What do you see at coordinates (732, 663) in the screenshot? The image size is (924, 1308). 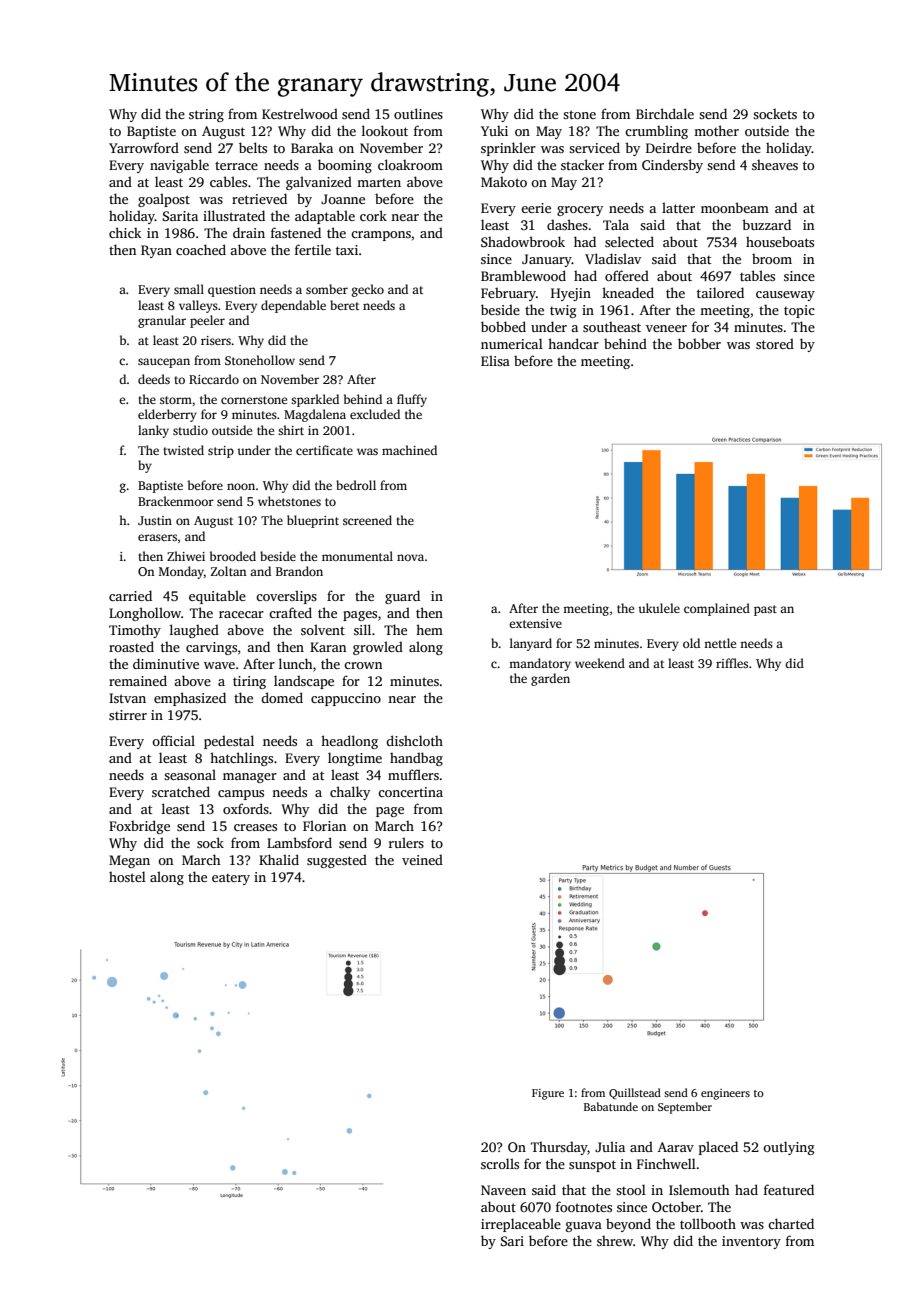 I see `riffles` at bounding box center [732, 663].
